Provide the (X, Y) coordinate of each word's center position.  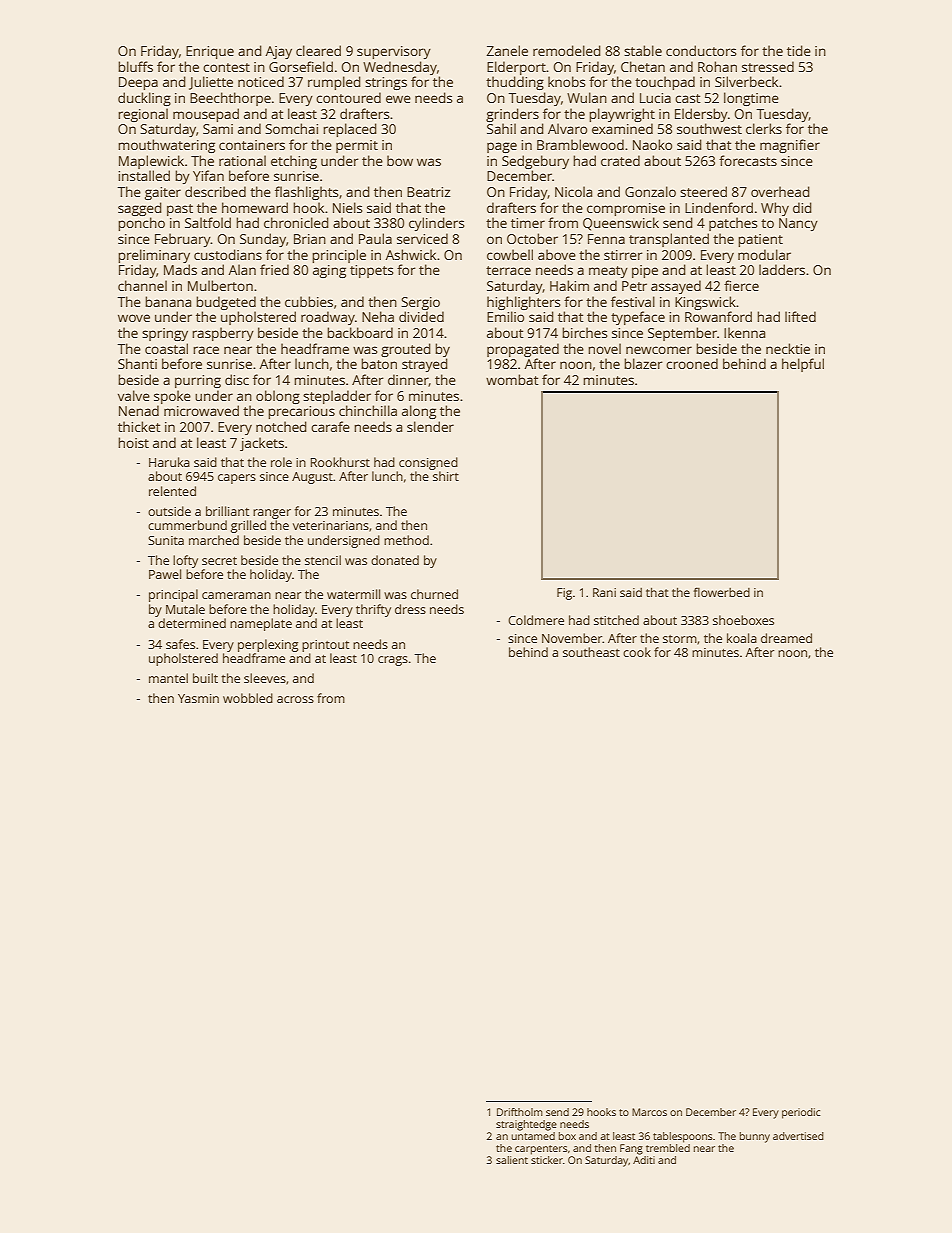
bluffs (135, 66)
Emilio (505, 316)
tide (799, 50)
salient (512, 1160)
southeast (591, 652)
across (295, 699)
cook (637, 652)
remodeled (567, 50)
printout (325, 646)
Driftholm (520, 1112)
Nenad (139, 410)
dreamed (786, 638)
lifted (800, 316)
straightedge (526, 1125)
